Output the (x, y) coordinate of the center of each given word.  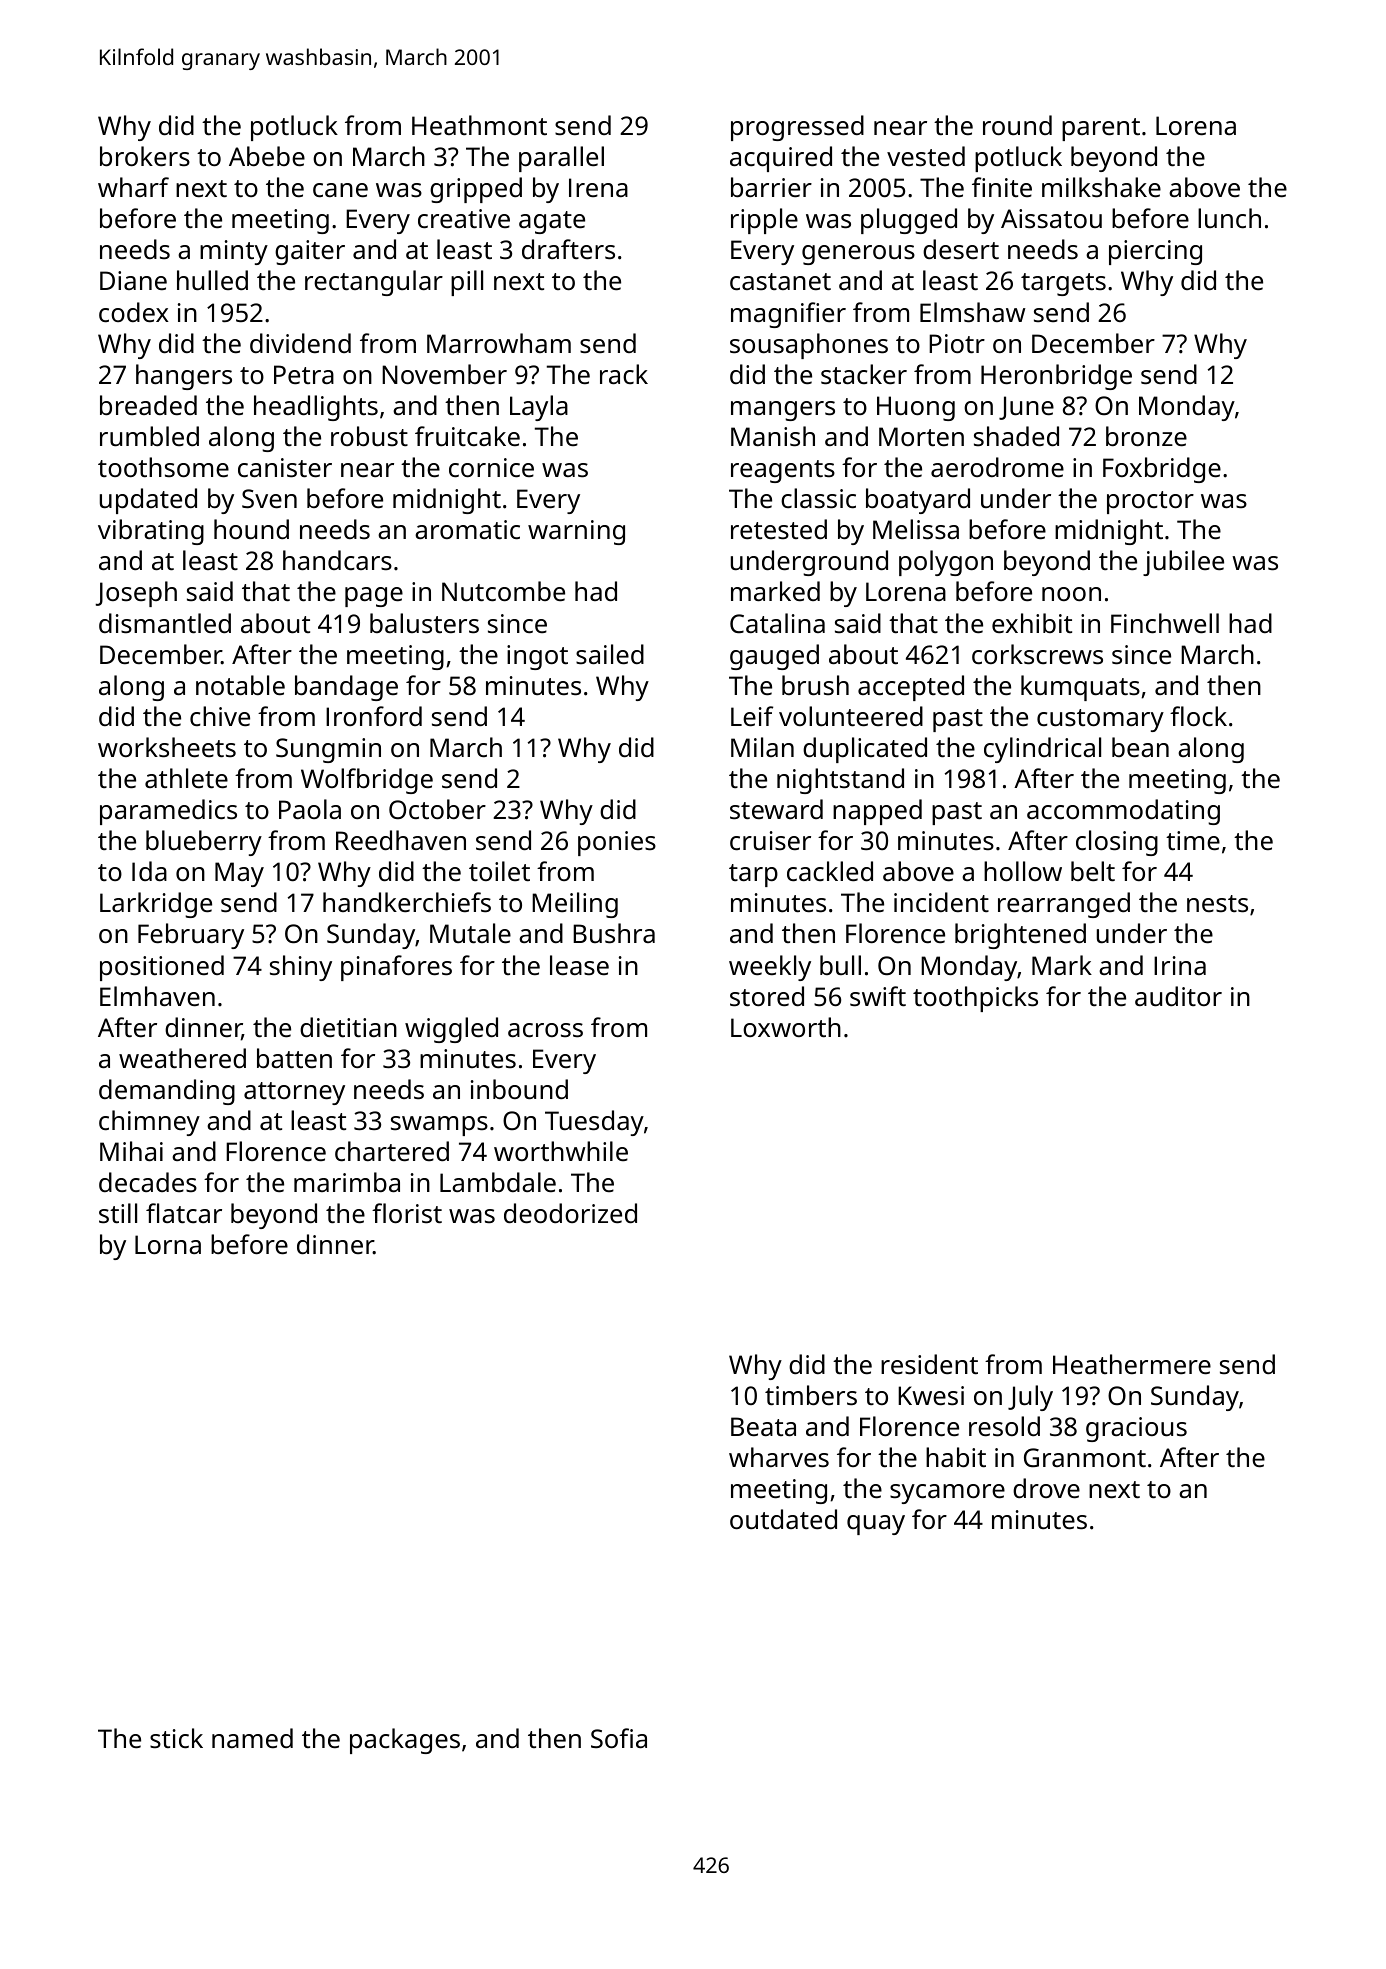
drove (1046, 1488)
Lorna (168, 1244)
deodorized (570, 1213)
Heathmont (479, 125)
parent (1101, 129)
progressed (797, 128)
